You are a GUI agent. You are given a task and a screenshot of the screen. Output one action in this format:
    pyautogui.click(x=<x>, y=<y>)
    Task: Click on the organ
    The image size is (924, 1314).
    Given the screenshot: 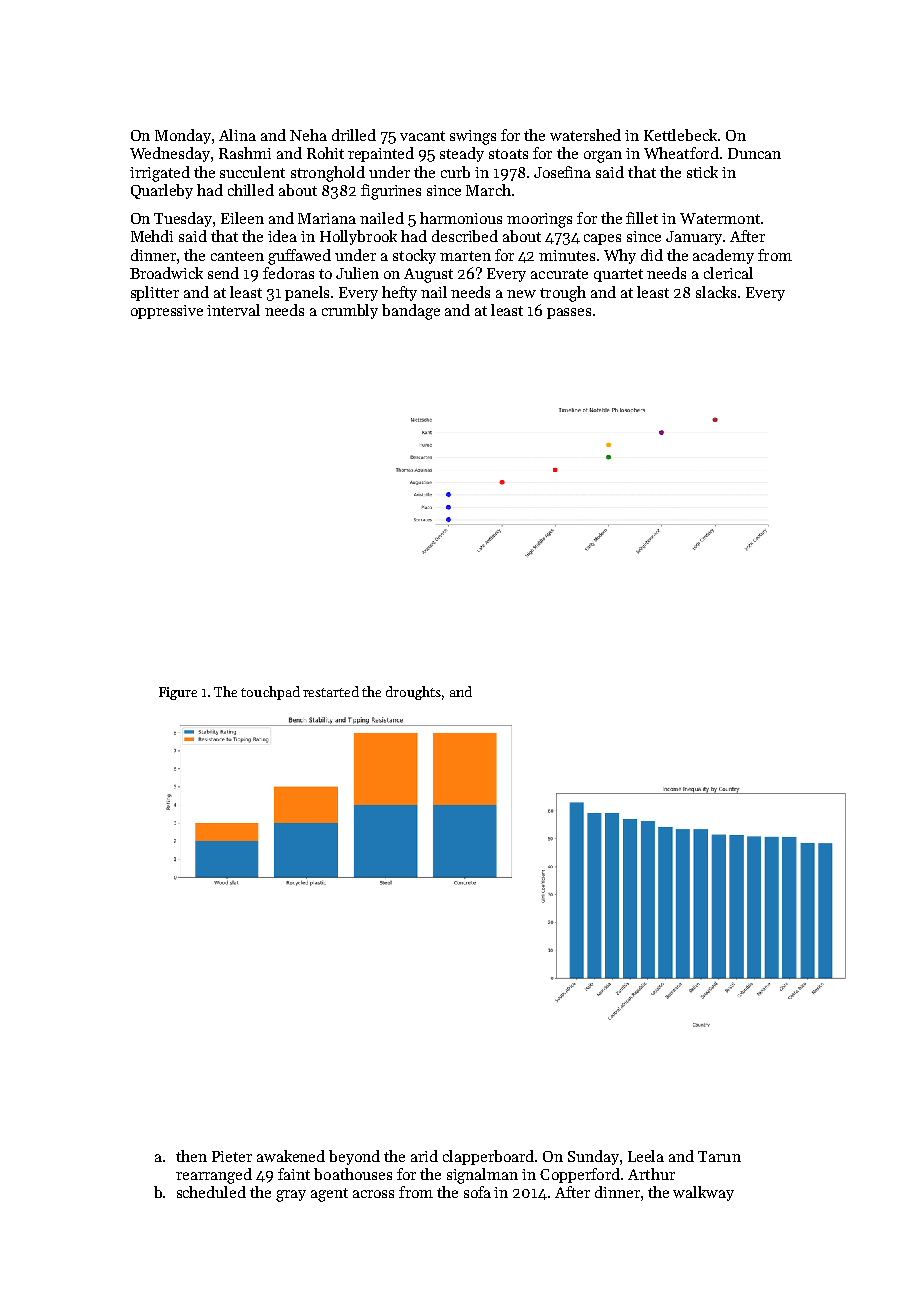 What is the action you would take?
    pyautogui.click(x=603, y=157)
